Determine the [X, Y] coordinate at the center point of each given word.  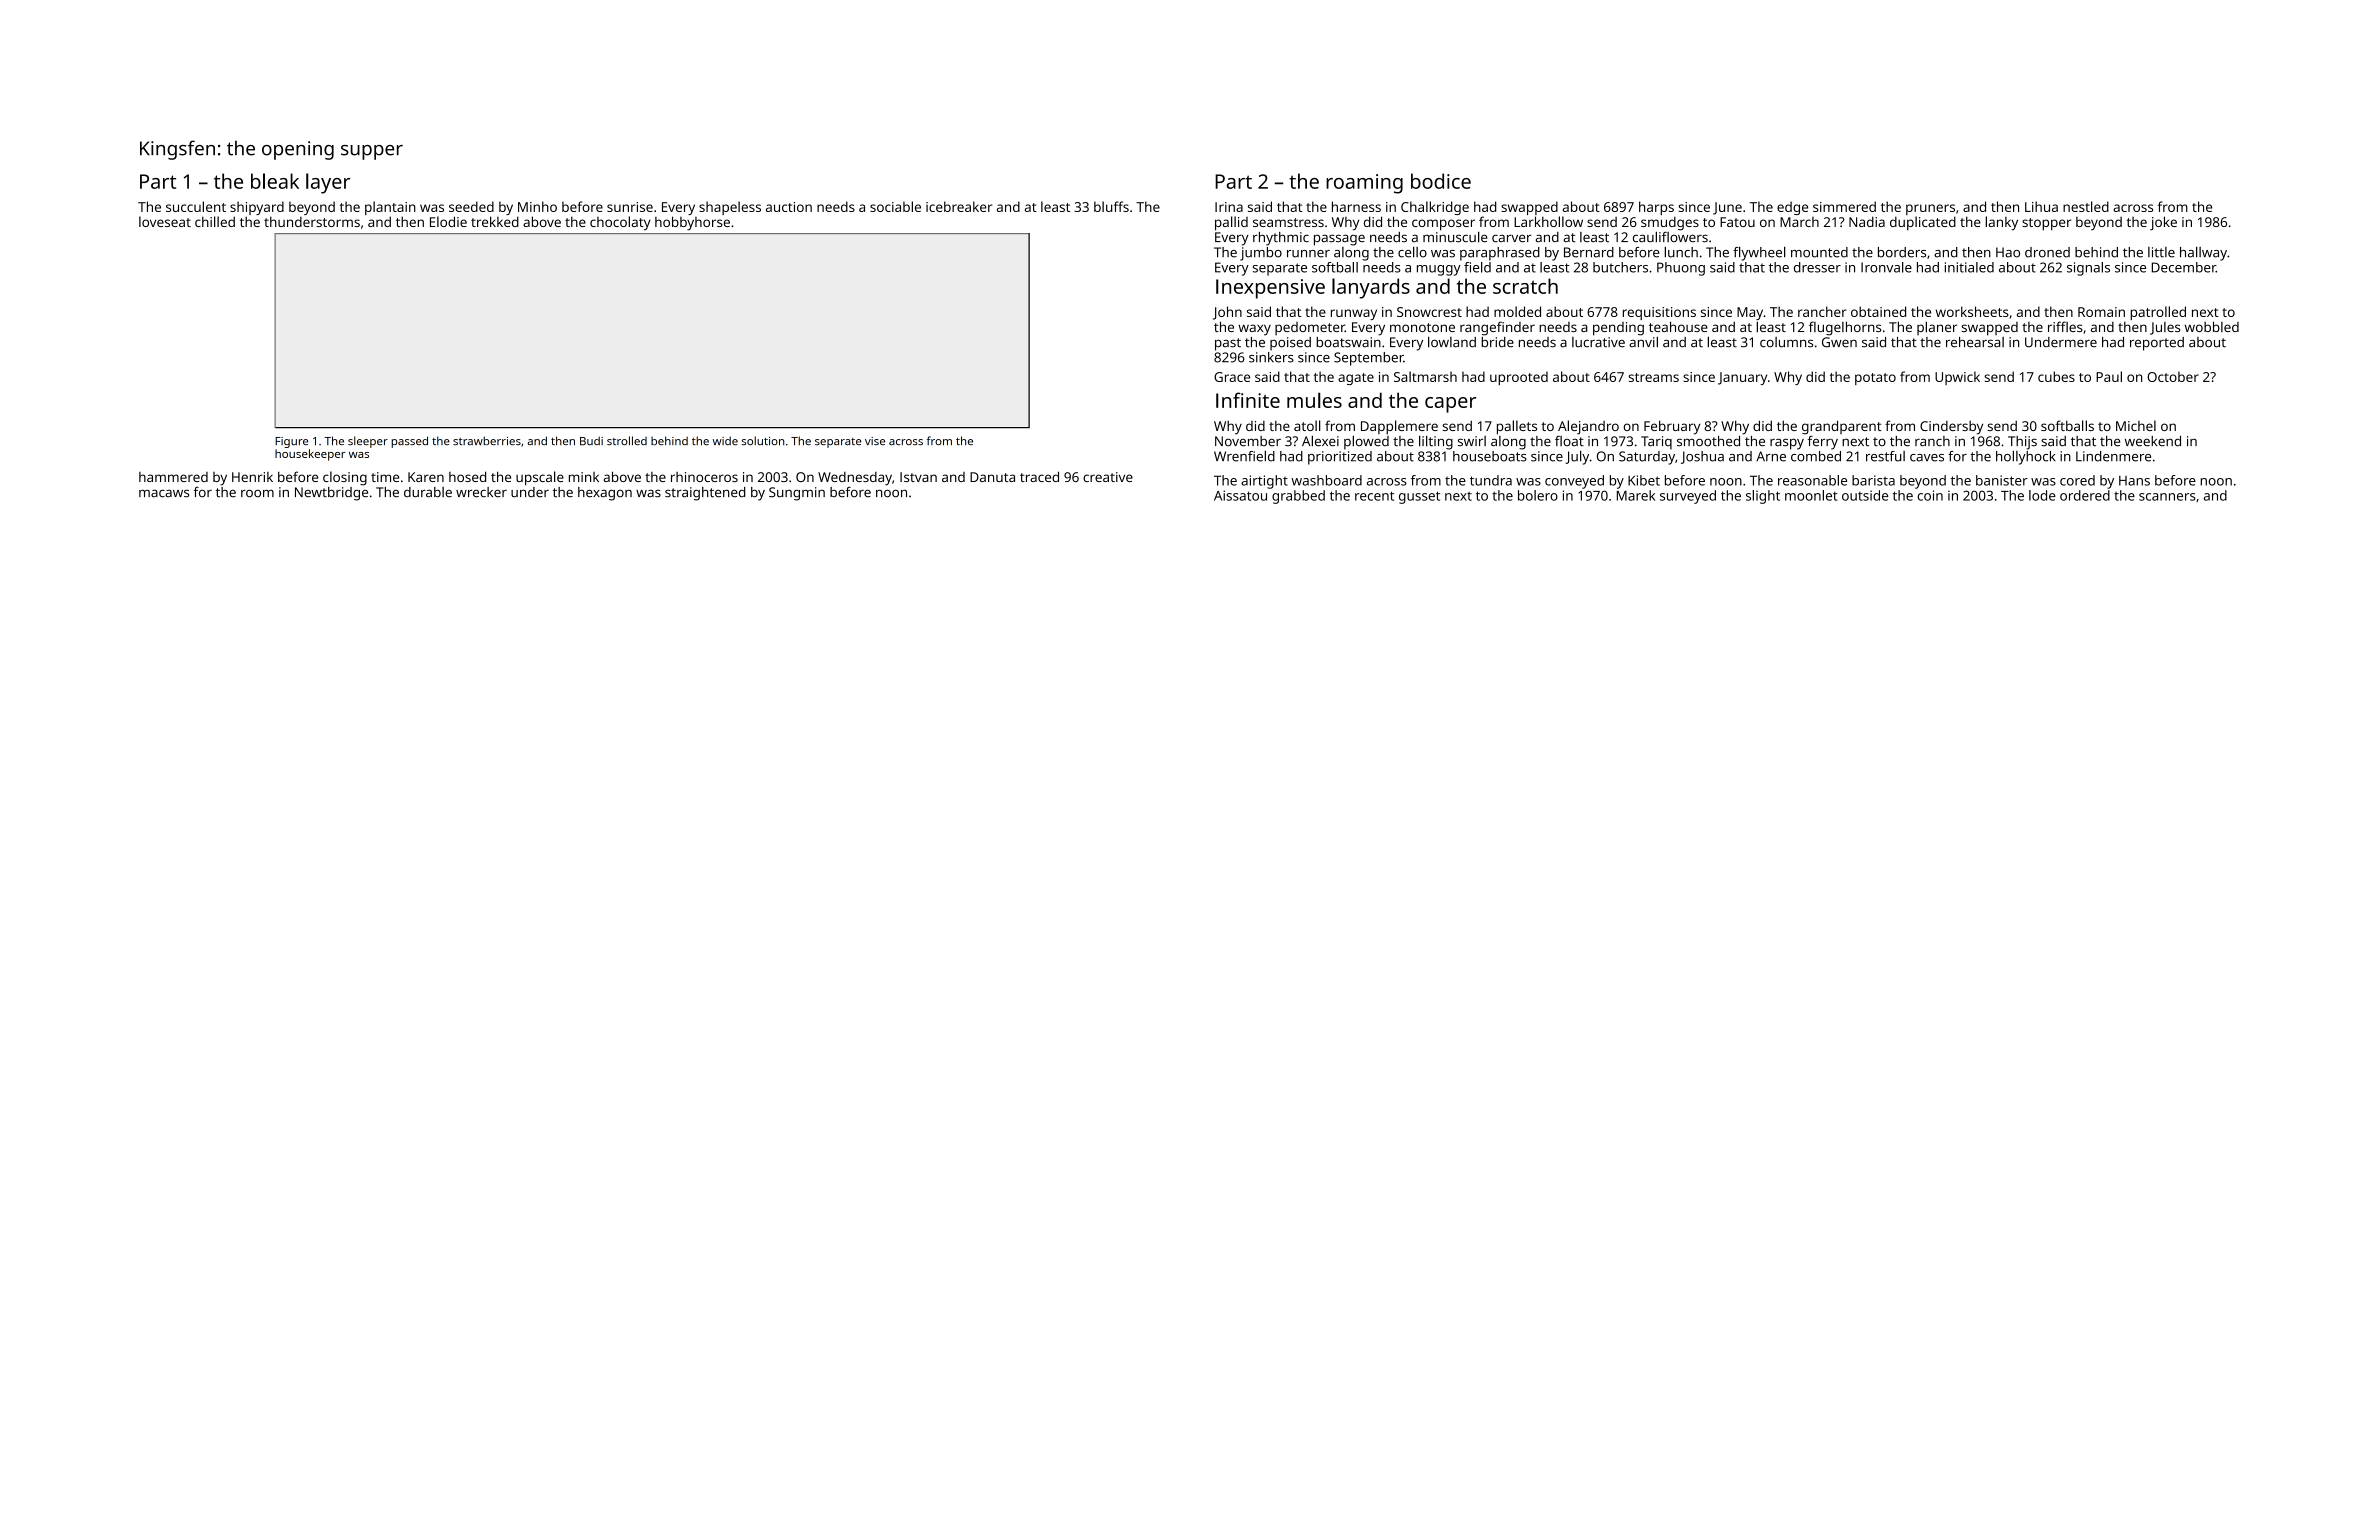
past [1228, 344]
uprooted [1519, 378]
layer [328, 183]
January [1742, 378]
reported [2157, 344]
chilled [215, 221]
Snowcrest [1429, 312]
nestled [2086, 206]
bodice [1441, 181]
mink [584, 477]
